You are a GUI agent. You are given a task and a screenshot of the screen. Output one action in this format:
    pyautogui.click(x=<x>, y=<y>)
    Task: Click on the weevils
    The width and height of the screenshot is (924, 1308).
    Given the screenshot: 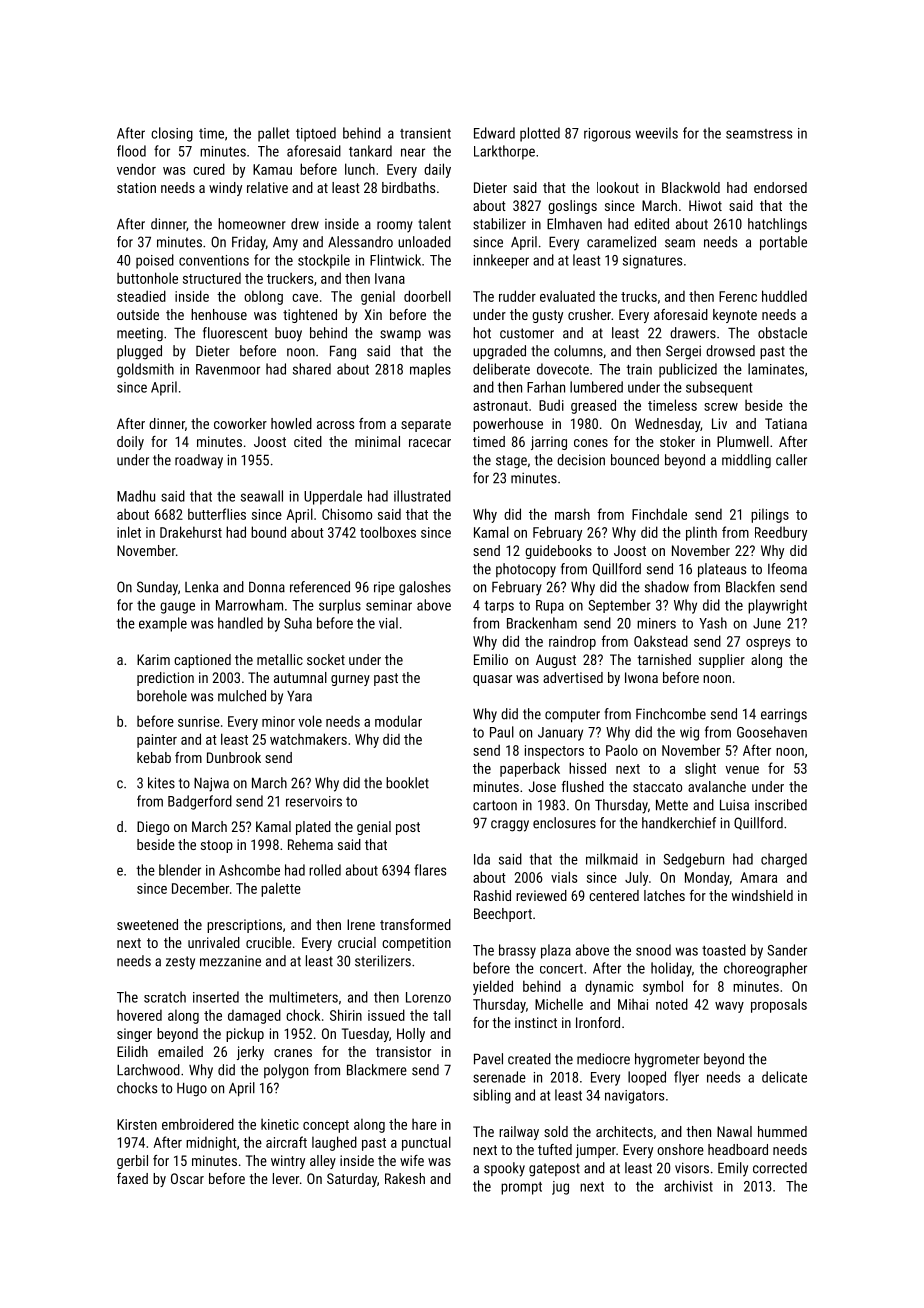 What is the action you would take?
    pyautogui.click(x=657, y=133)
